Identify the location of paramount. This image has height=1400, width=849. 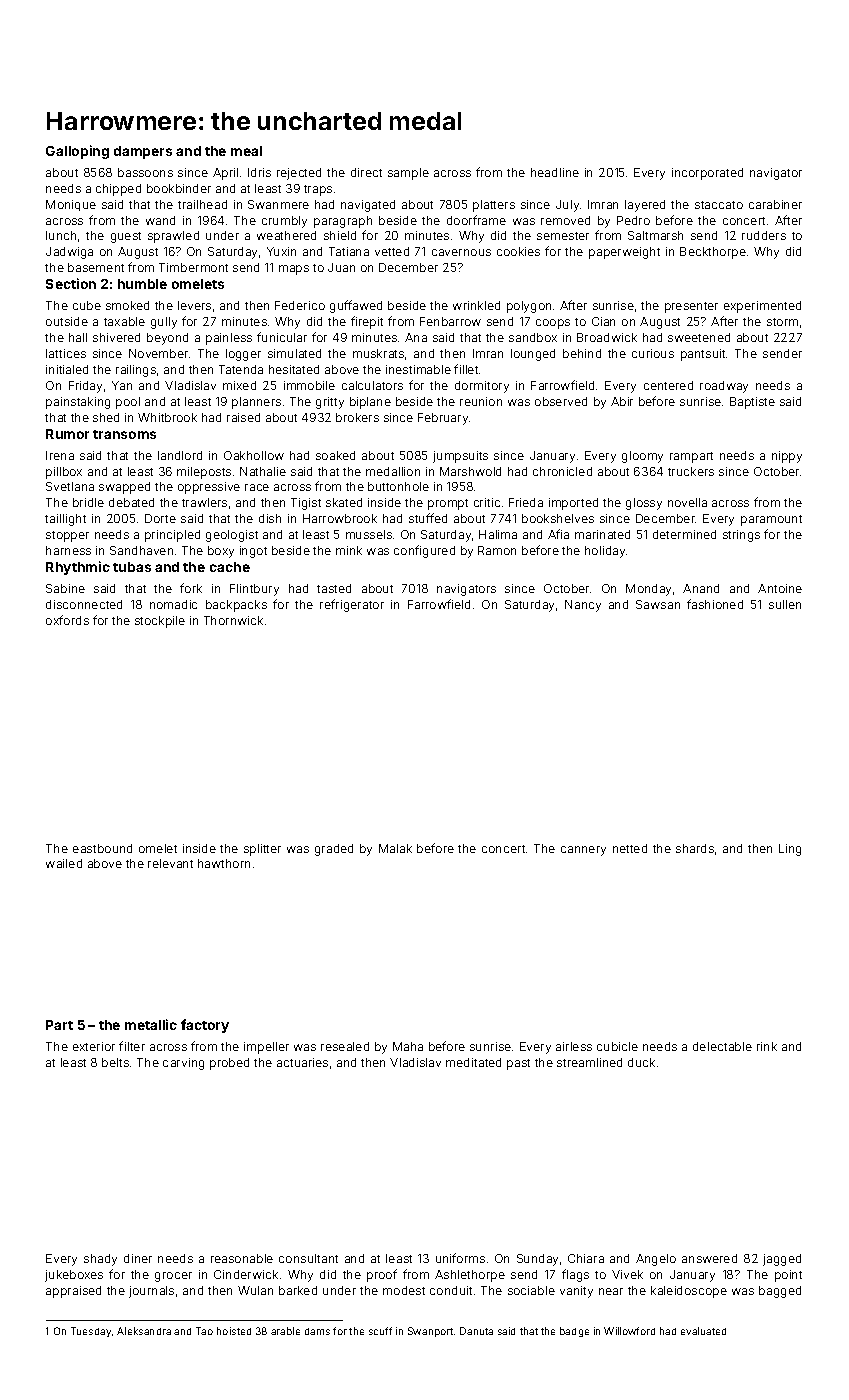
(771, 520).
